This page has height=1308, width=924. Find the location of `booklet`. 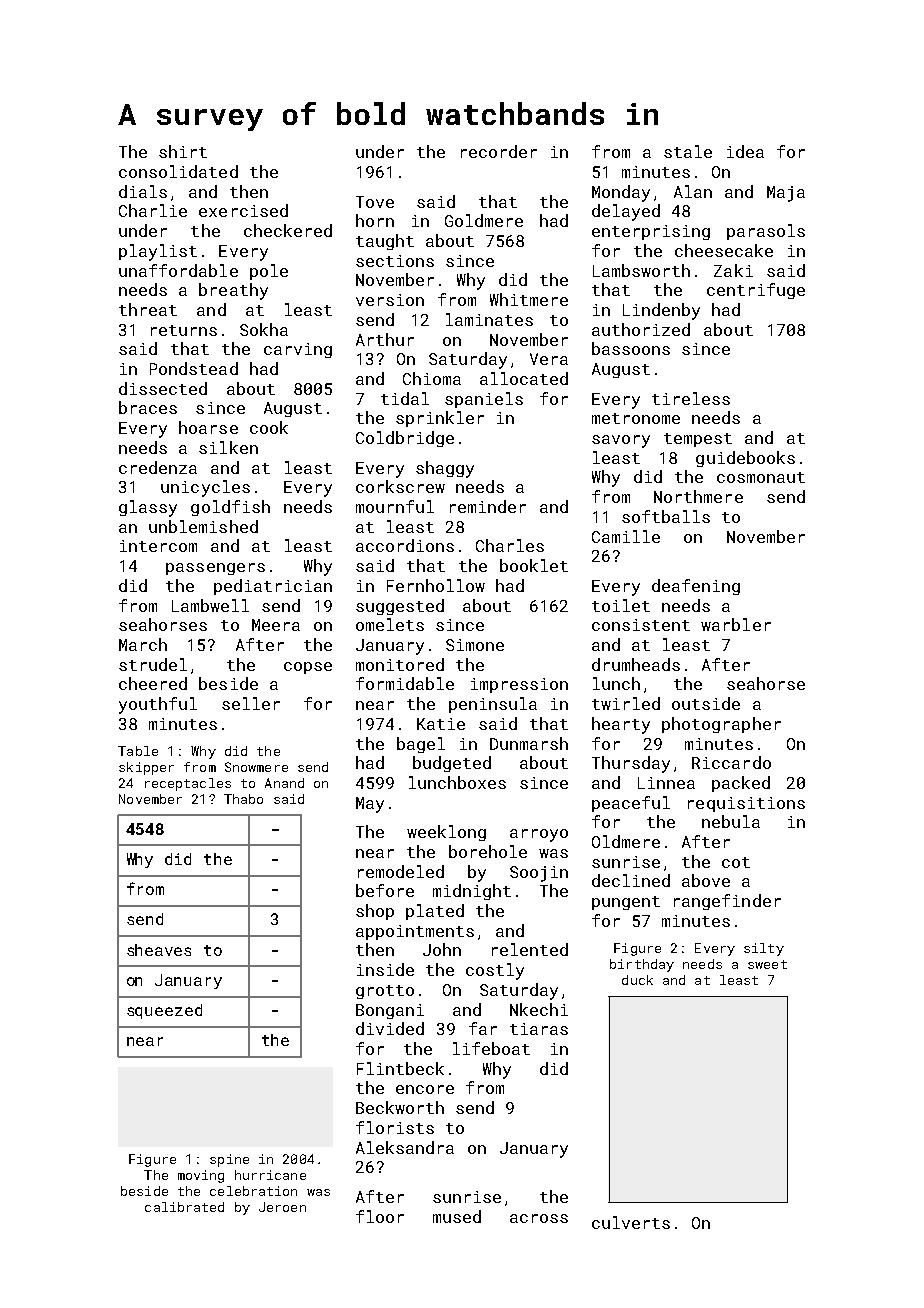

booklet is located at coordinates (534, 565).
